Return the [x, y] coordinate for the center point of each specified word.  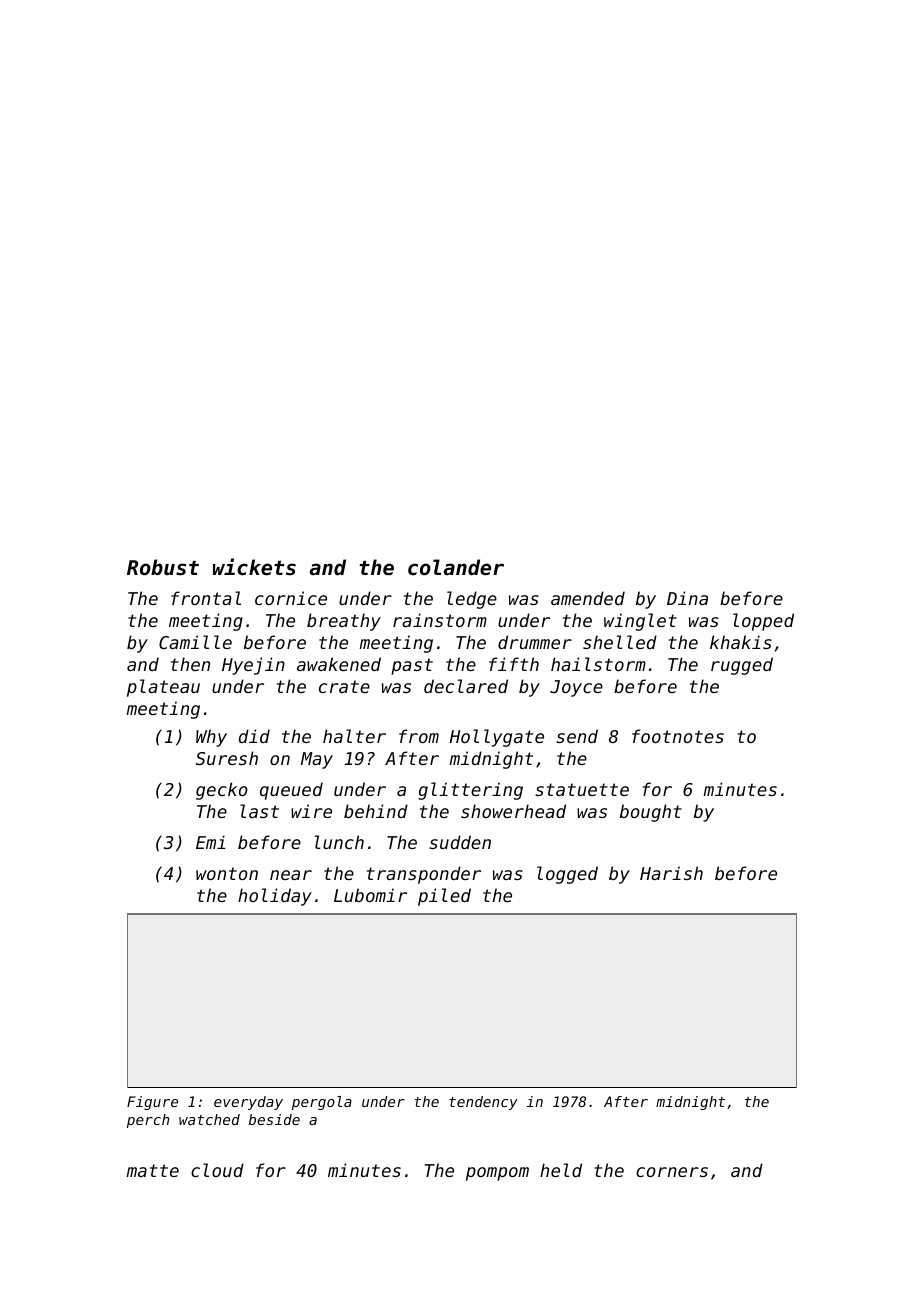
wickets [254, 567]
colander [456, 567]
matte [152, 1170]
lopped [763, 622]
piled [444, 897]
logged [567, 875]
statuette [582, 789]
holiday [275, 897]
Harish [671, 873]
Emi [210, 842]
